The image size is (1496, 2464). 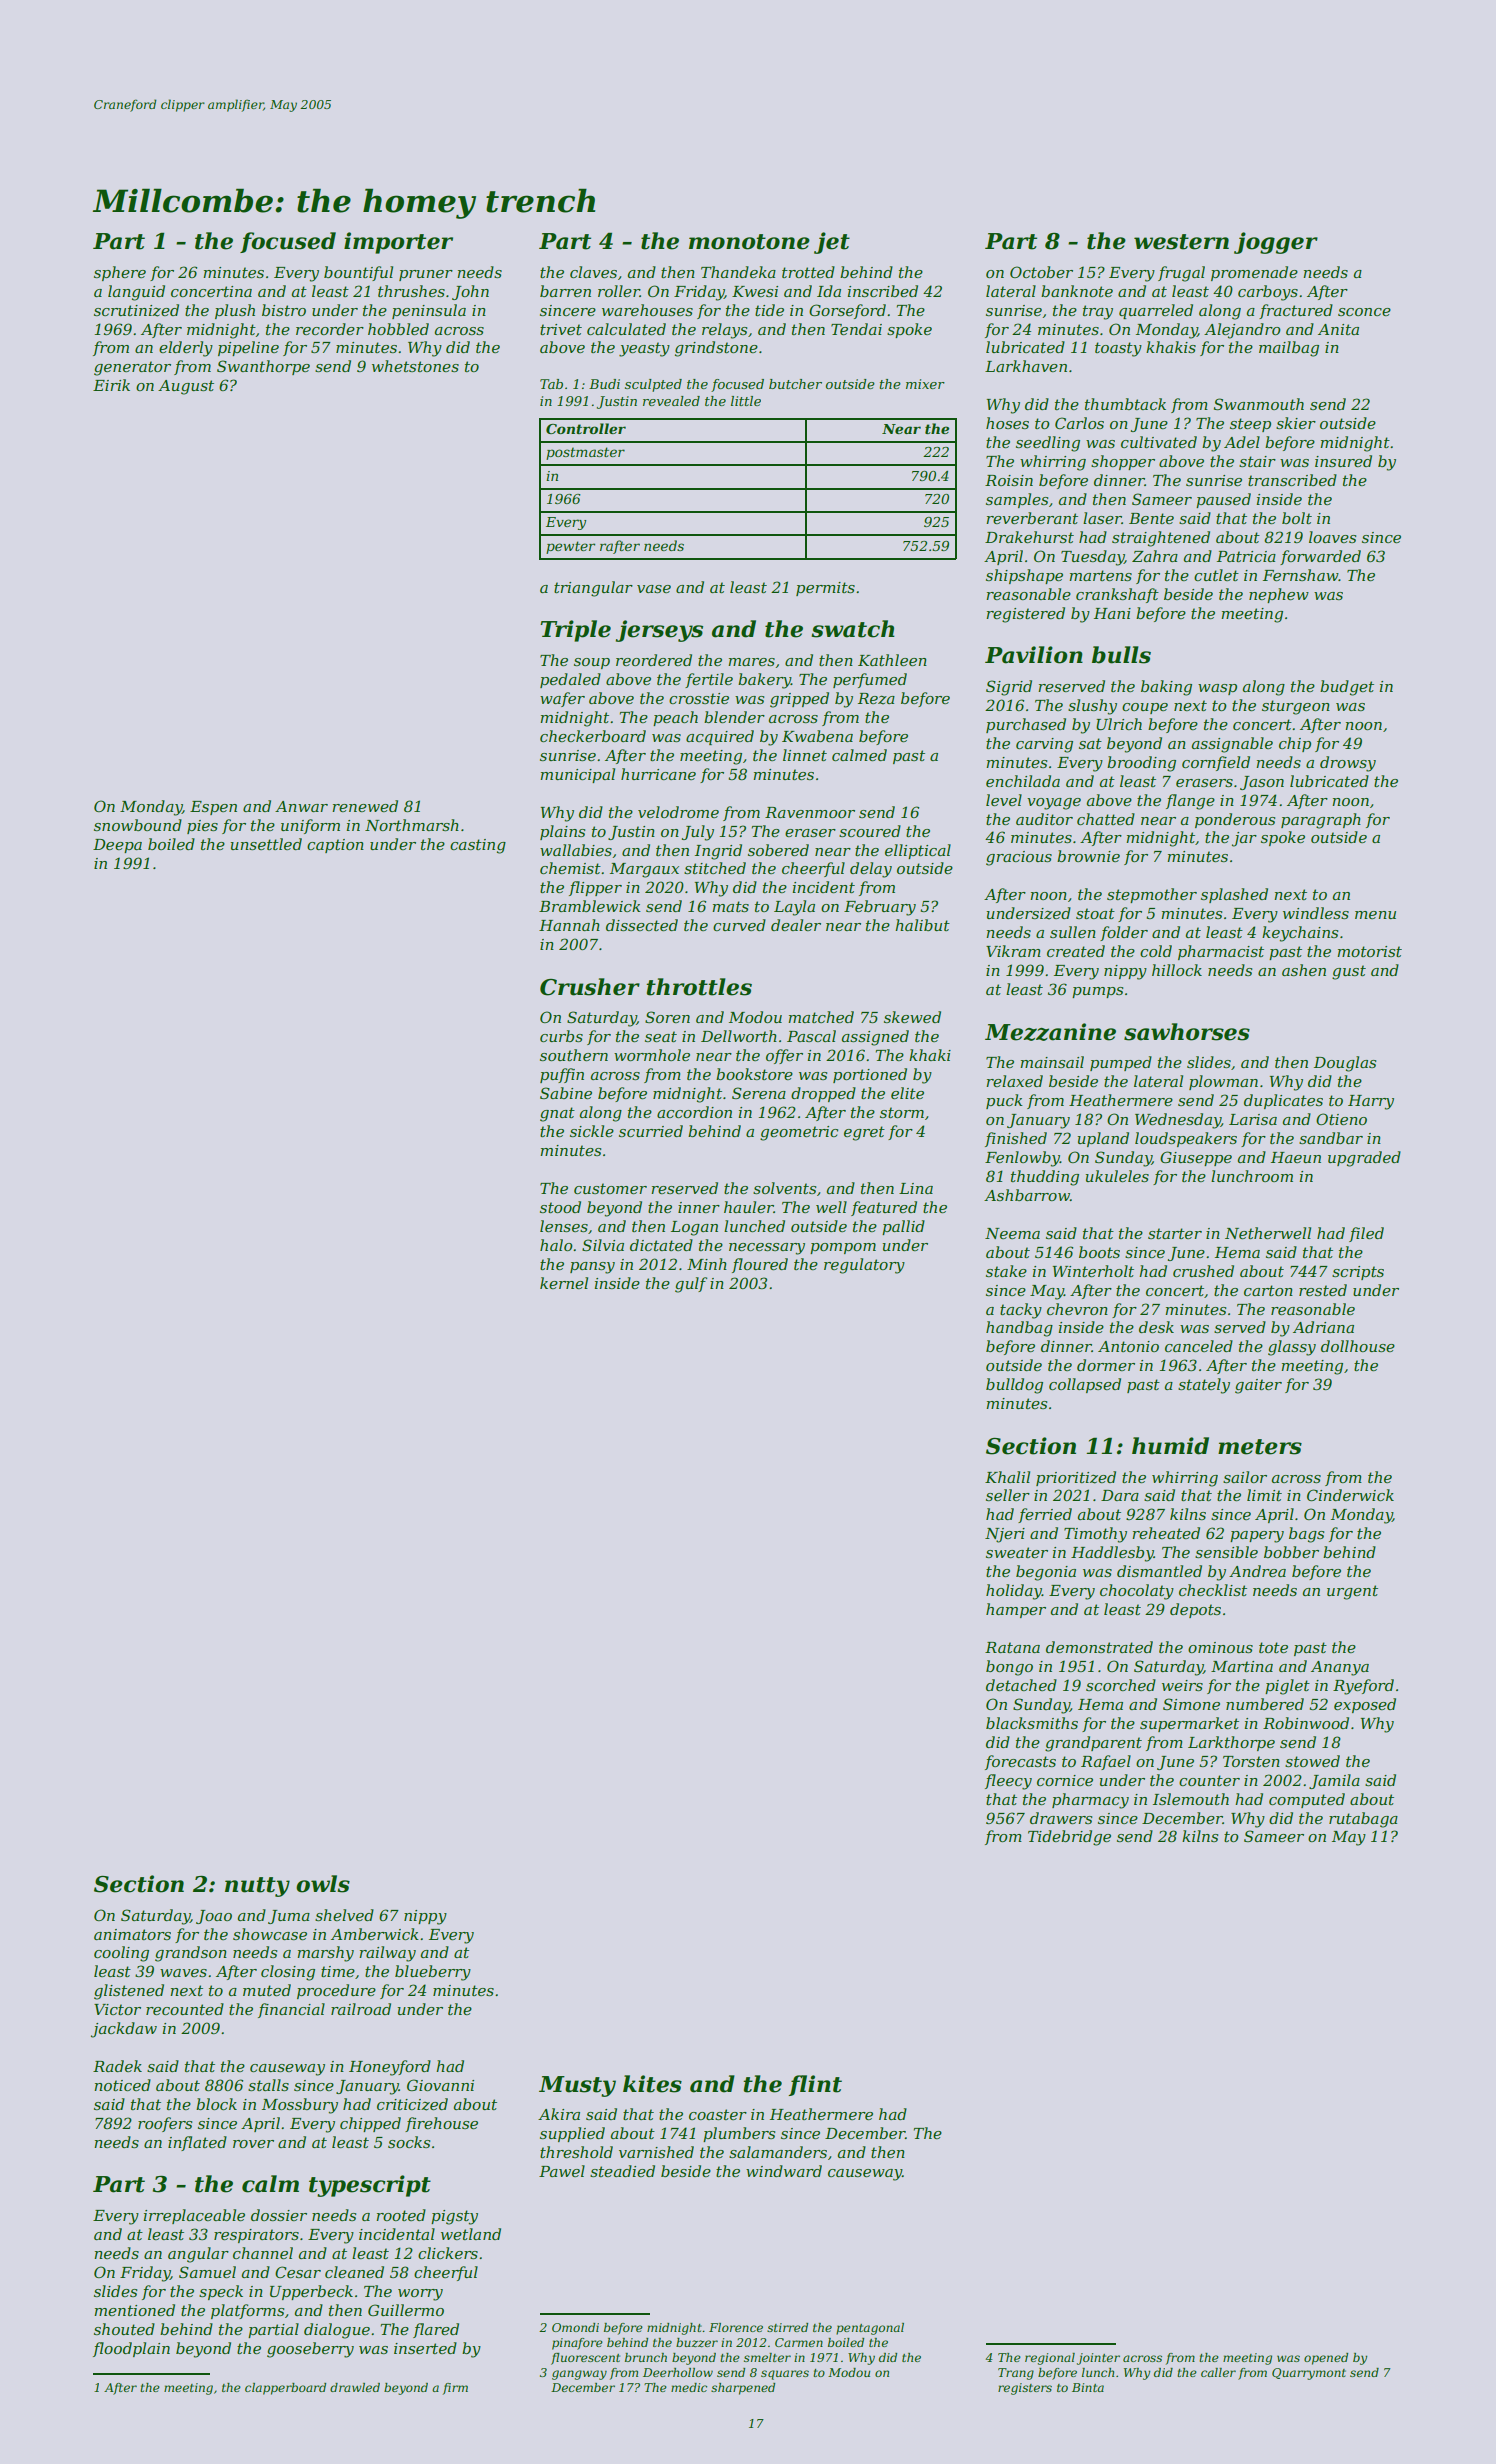 I want to click on sphere, so click(x=120, y=273).
